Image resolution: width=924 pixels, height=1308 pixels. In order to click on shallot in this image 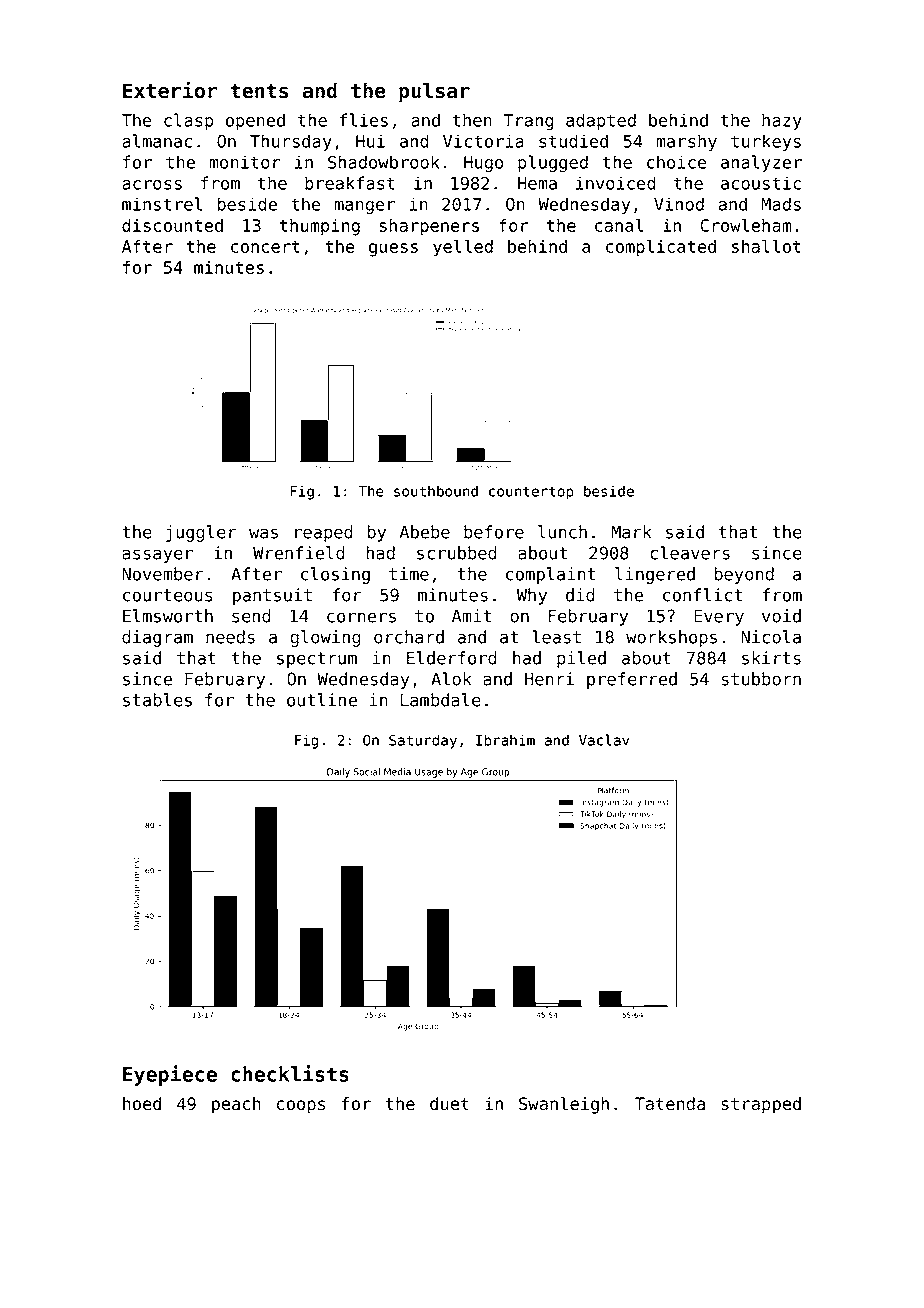, I will do `click(766, 246)`.
